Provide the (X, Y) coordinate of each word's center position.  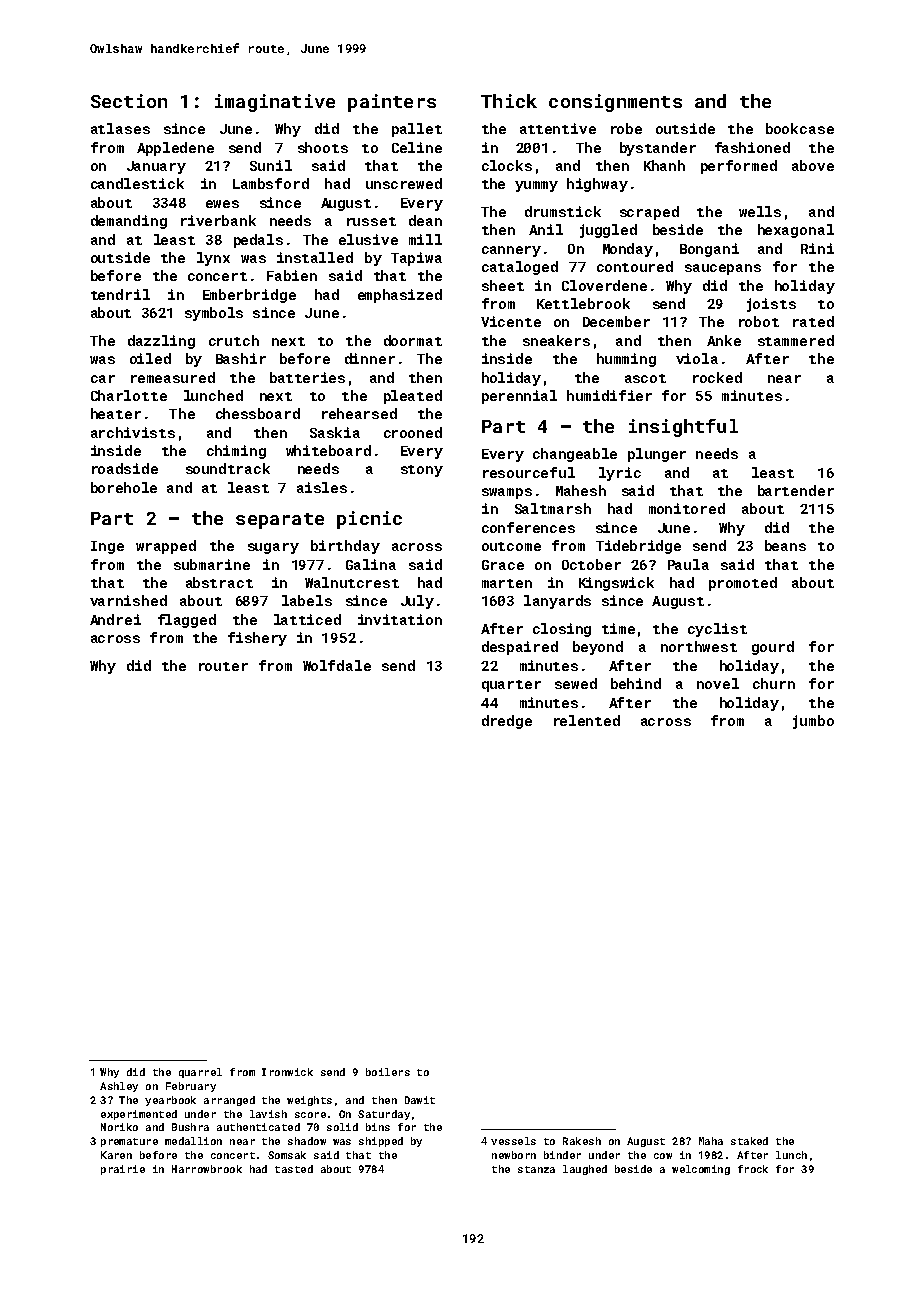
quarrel (200, 1073)
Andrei (115, 619)
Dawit (420, 1100)
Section (129, 101)
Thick (509, 101)
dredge (507, 722)
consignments (615, 103)
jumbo (813, 722)
